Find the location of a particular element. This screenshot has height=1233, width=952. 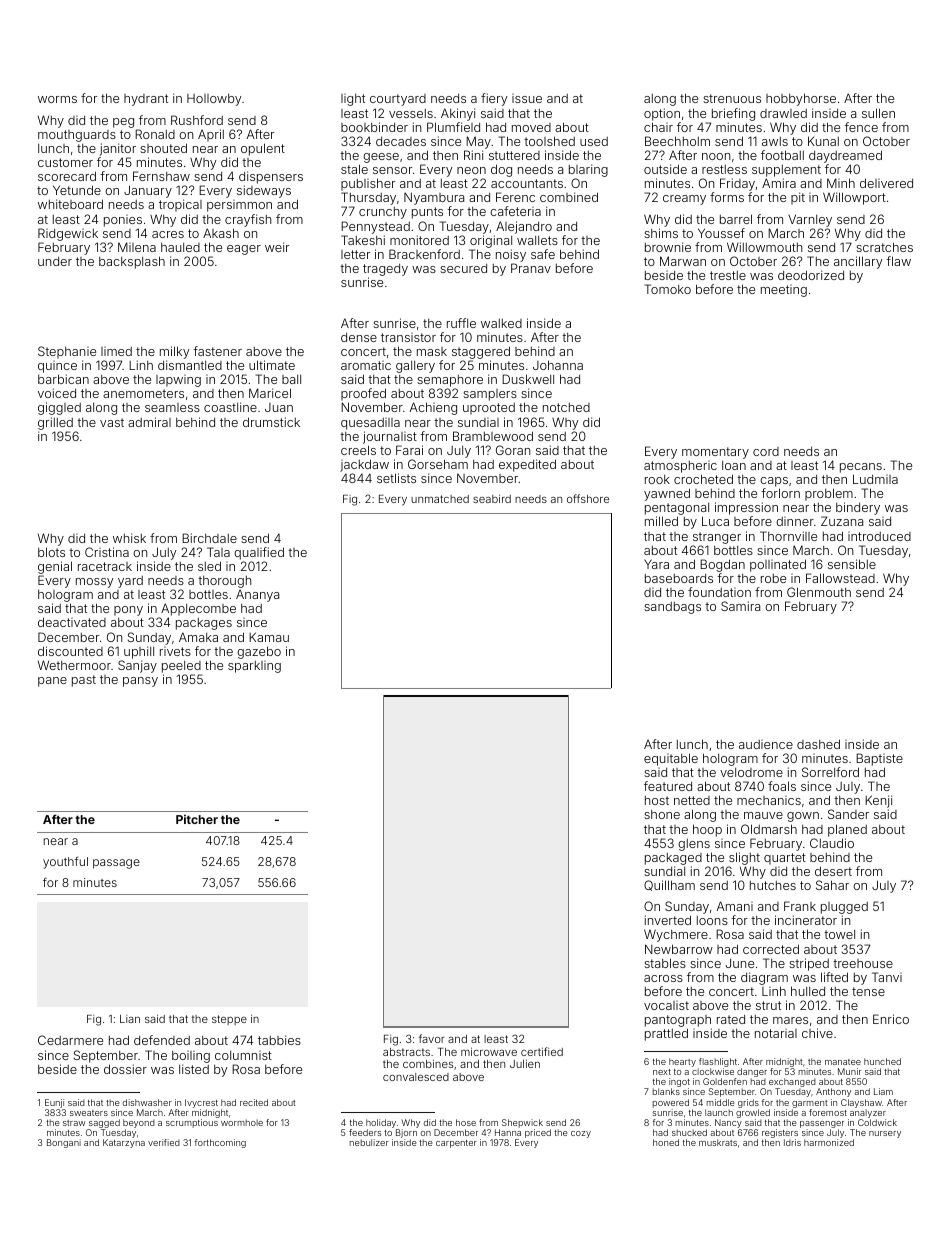

Bramblewood is located at coordinates (493, 436).
